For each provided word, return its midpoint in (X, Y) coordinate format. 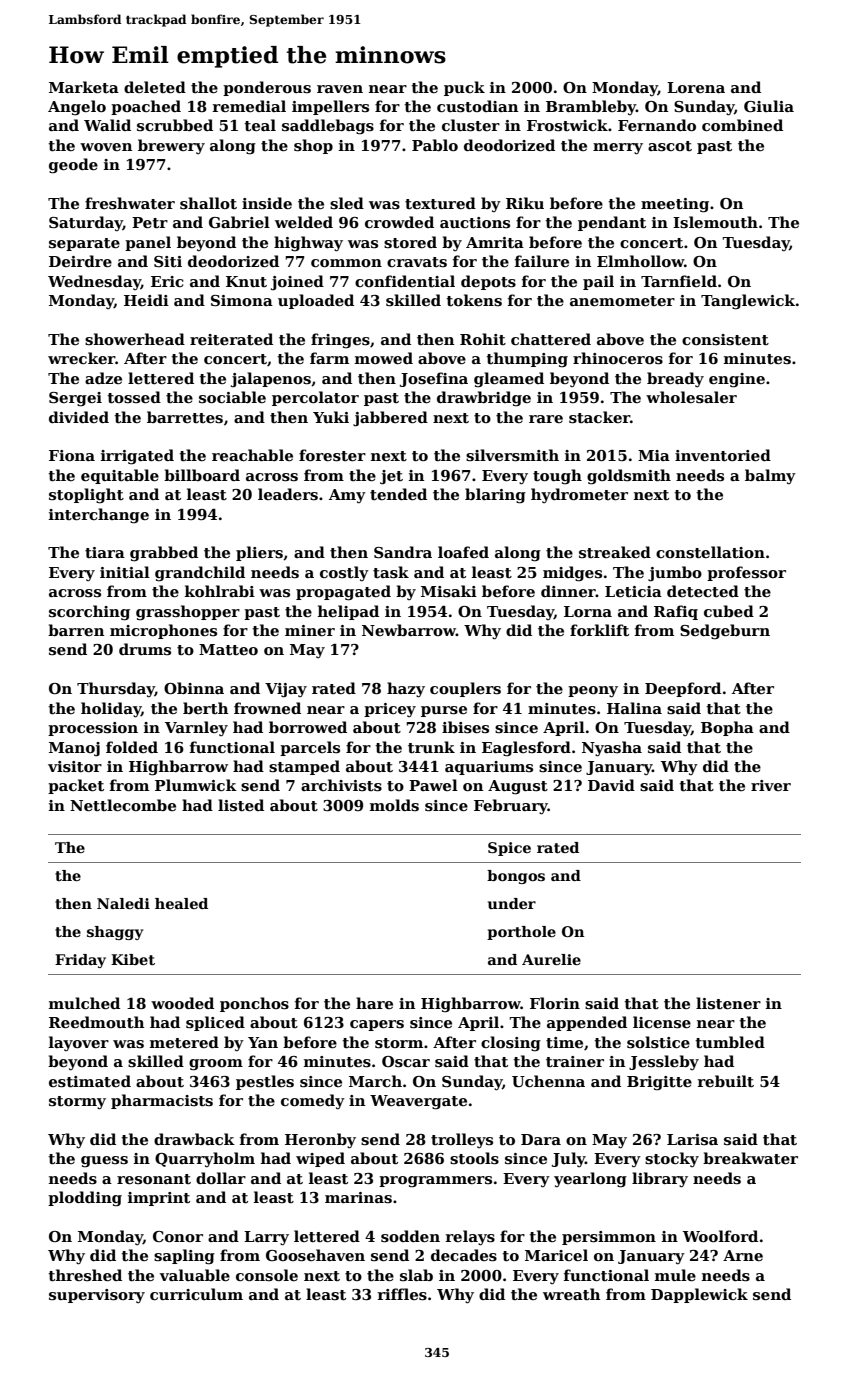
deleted (155, 87)
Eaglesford (526, 749)
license (662, 1022)
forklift (599, 630)
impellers (330, 107)
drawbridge (484, 399)
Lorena (696, 87)
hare (374, 1003)
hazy (406, 690)
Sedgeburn (725, 632)
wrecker (81, 358)
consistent (725, 339)
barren (76, 630)
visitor (75, 767)
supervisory (97, 1296)
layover (79, 1043)
